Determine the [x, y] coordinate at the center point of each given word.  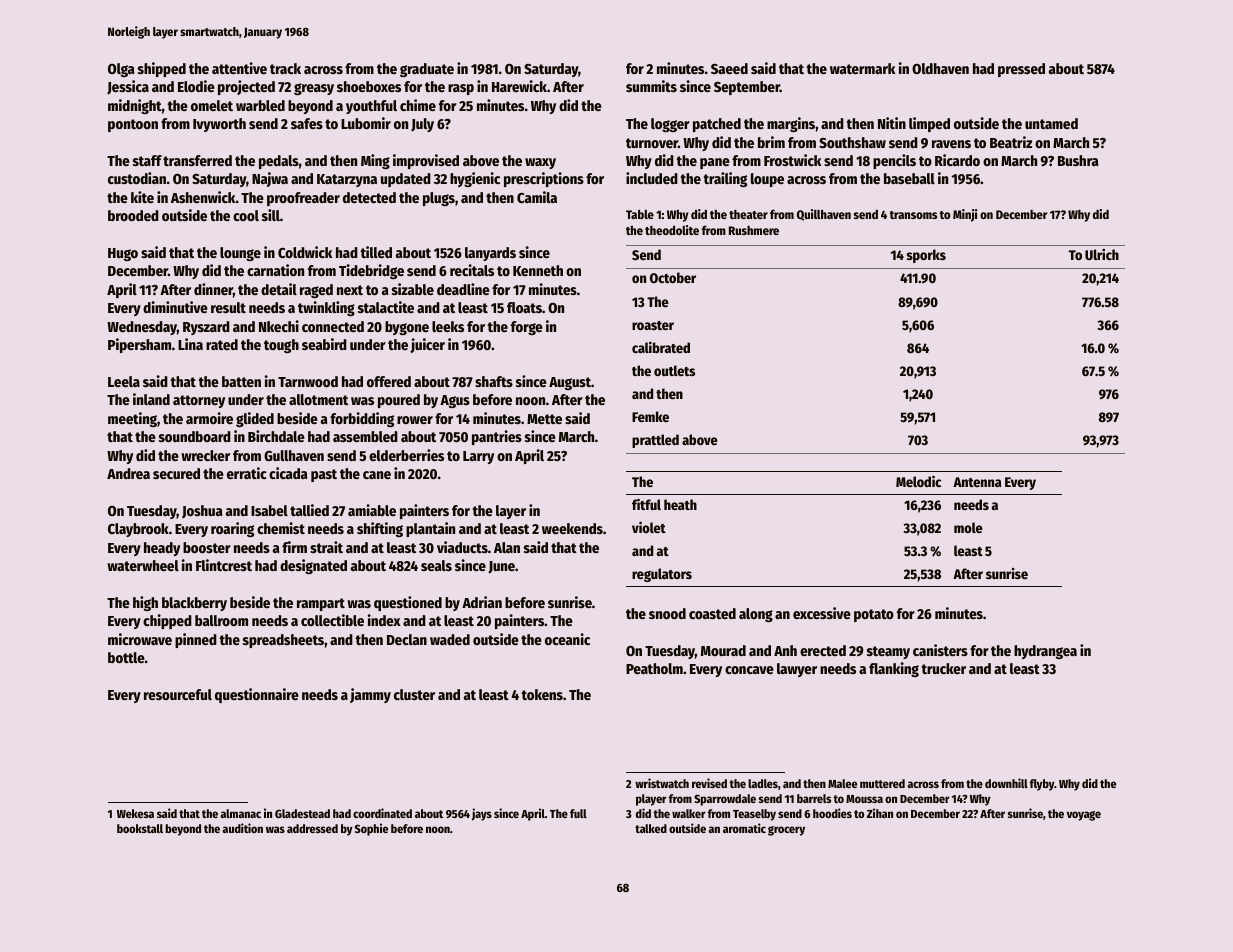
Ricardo [957, 160]
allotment [318, 399]
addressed [312, 828]
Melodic [918, 481]
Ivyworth [219, 125]
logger [670, 125]
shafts [494, 381]
